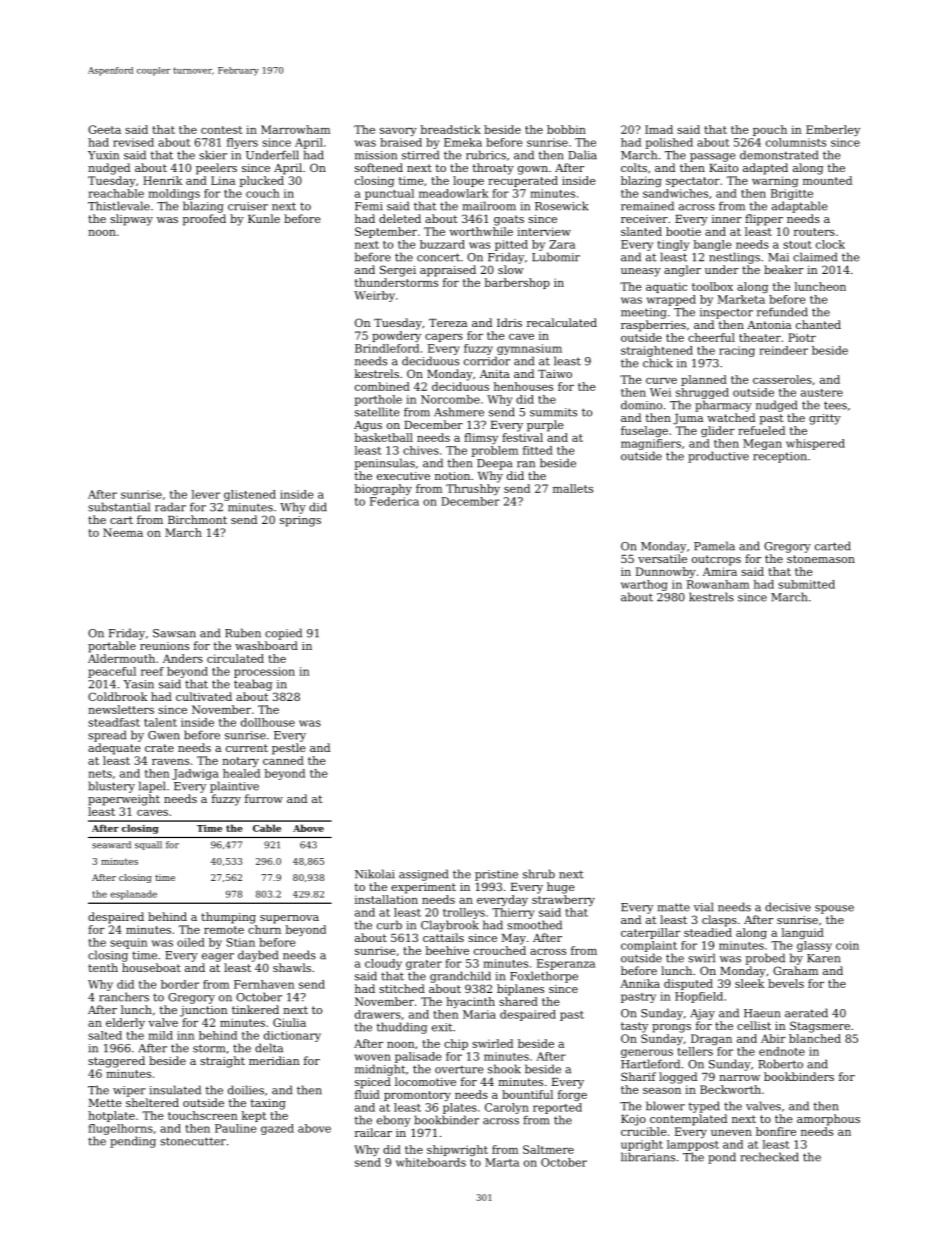 This screenshot has height=1233, width=952. I want to click on tinkered, so click(255, 1009).
